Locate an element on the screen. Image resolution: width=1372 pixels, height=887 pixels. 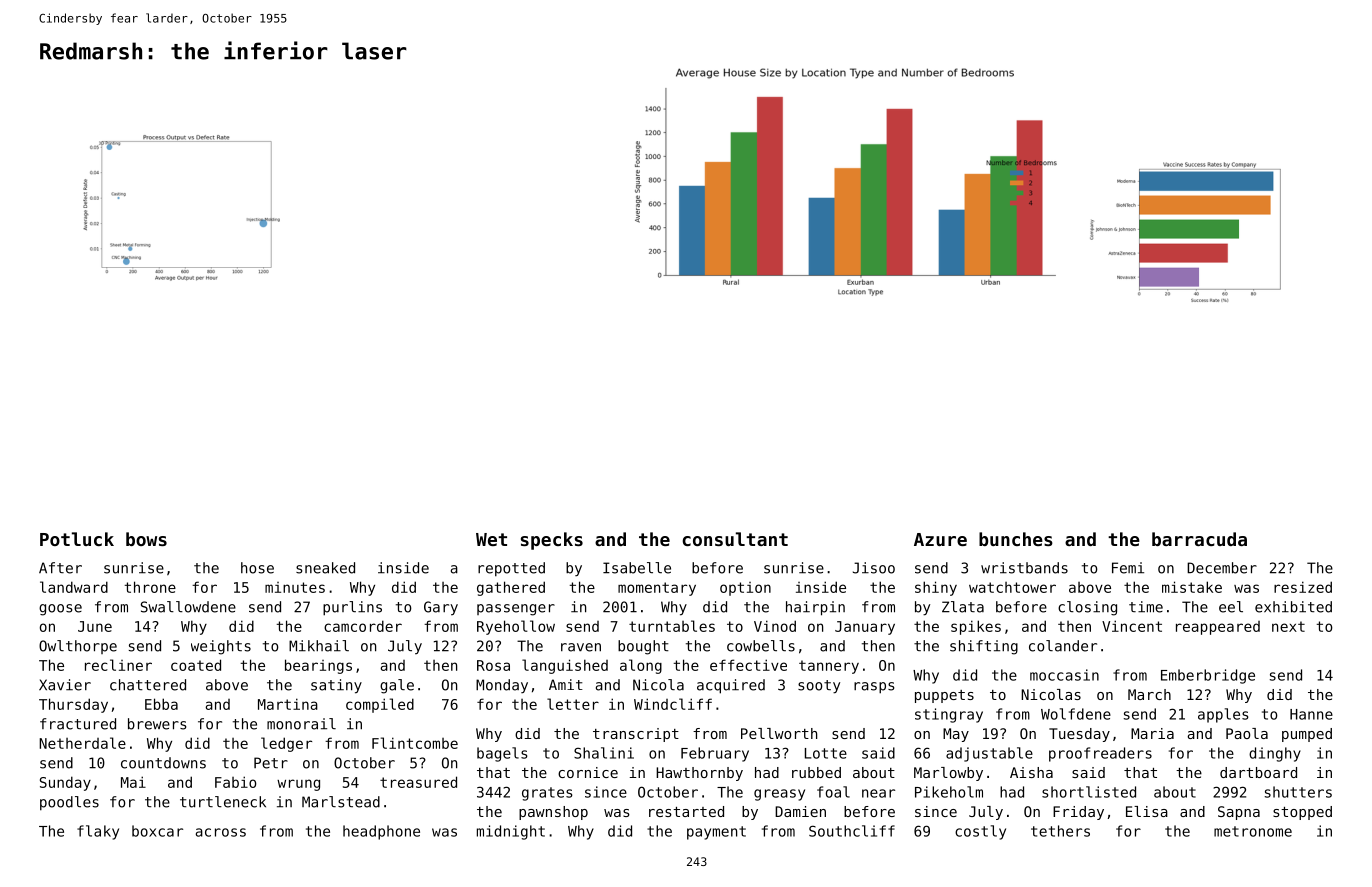
pawnshop is located at coordinates (553, 813).
